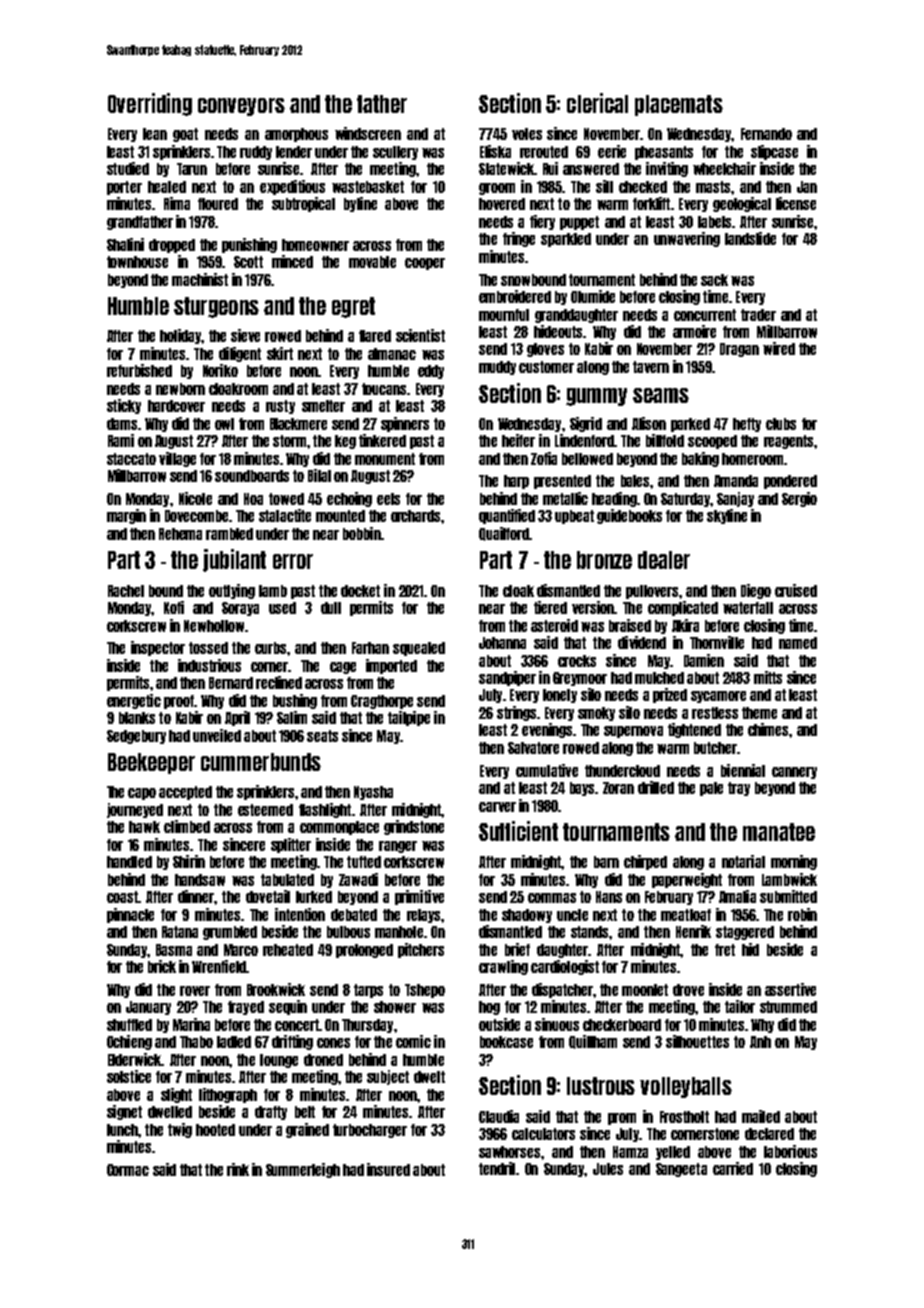 This screenshot has width=924, height=1308. I want to click on tabulated, so click(287, 880).
